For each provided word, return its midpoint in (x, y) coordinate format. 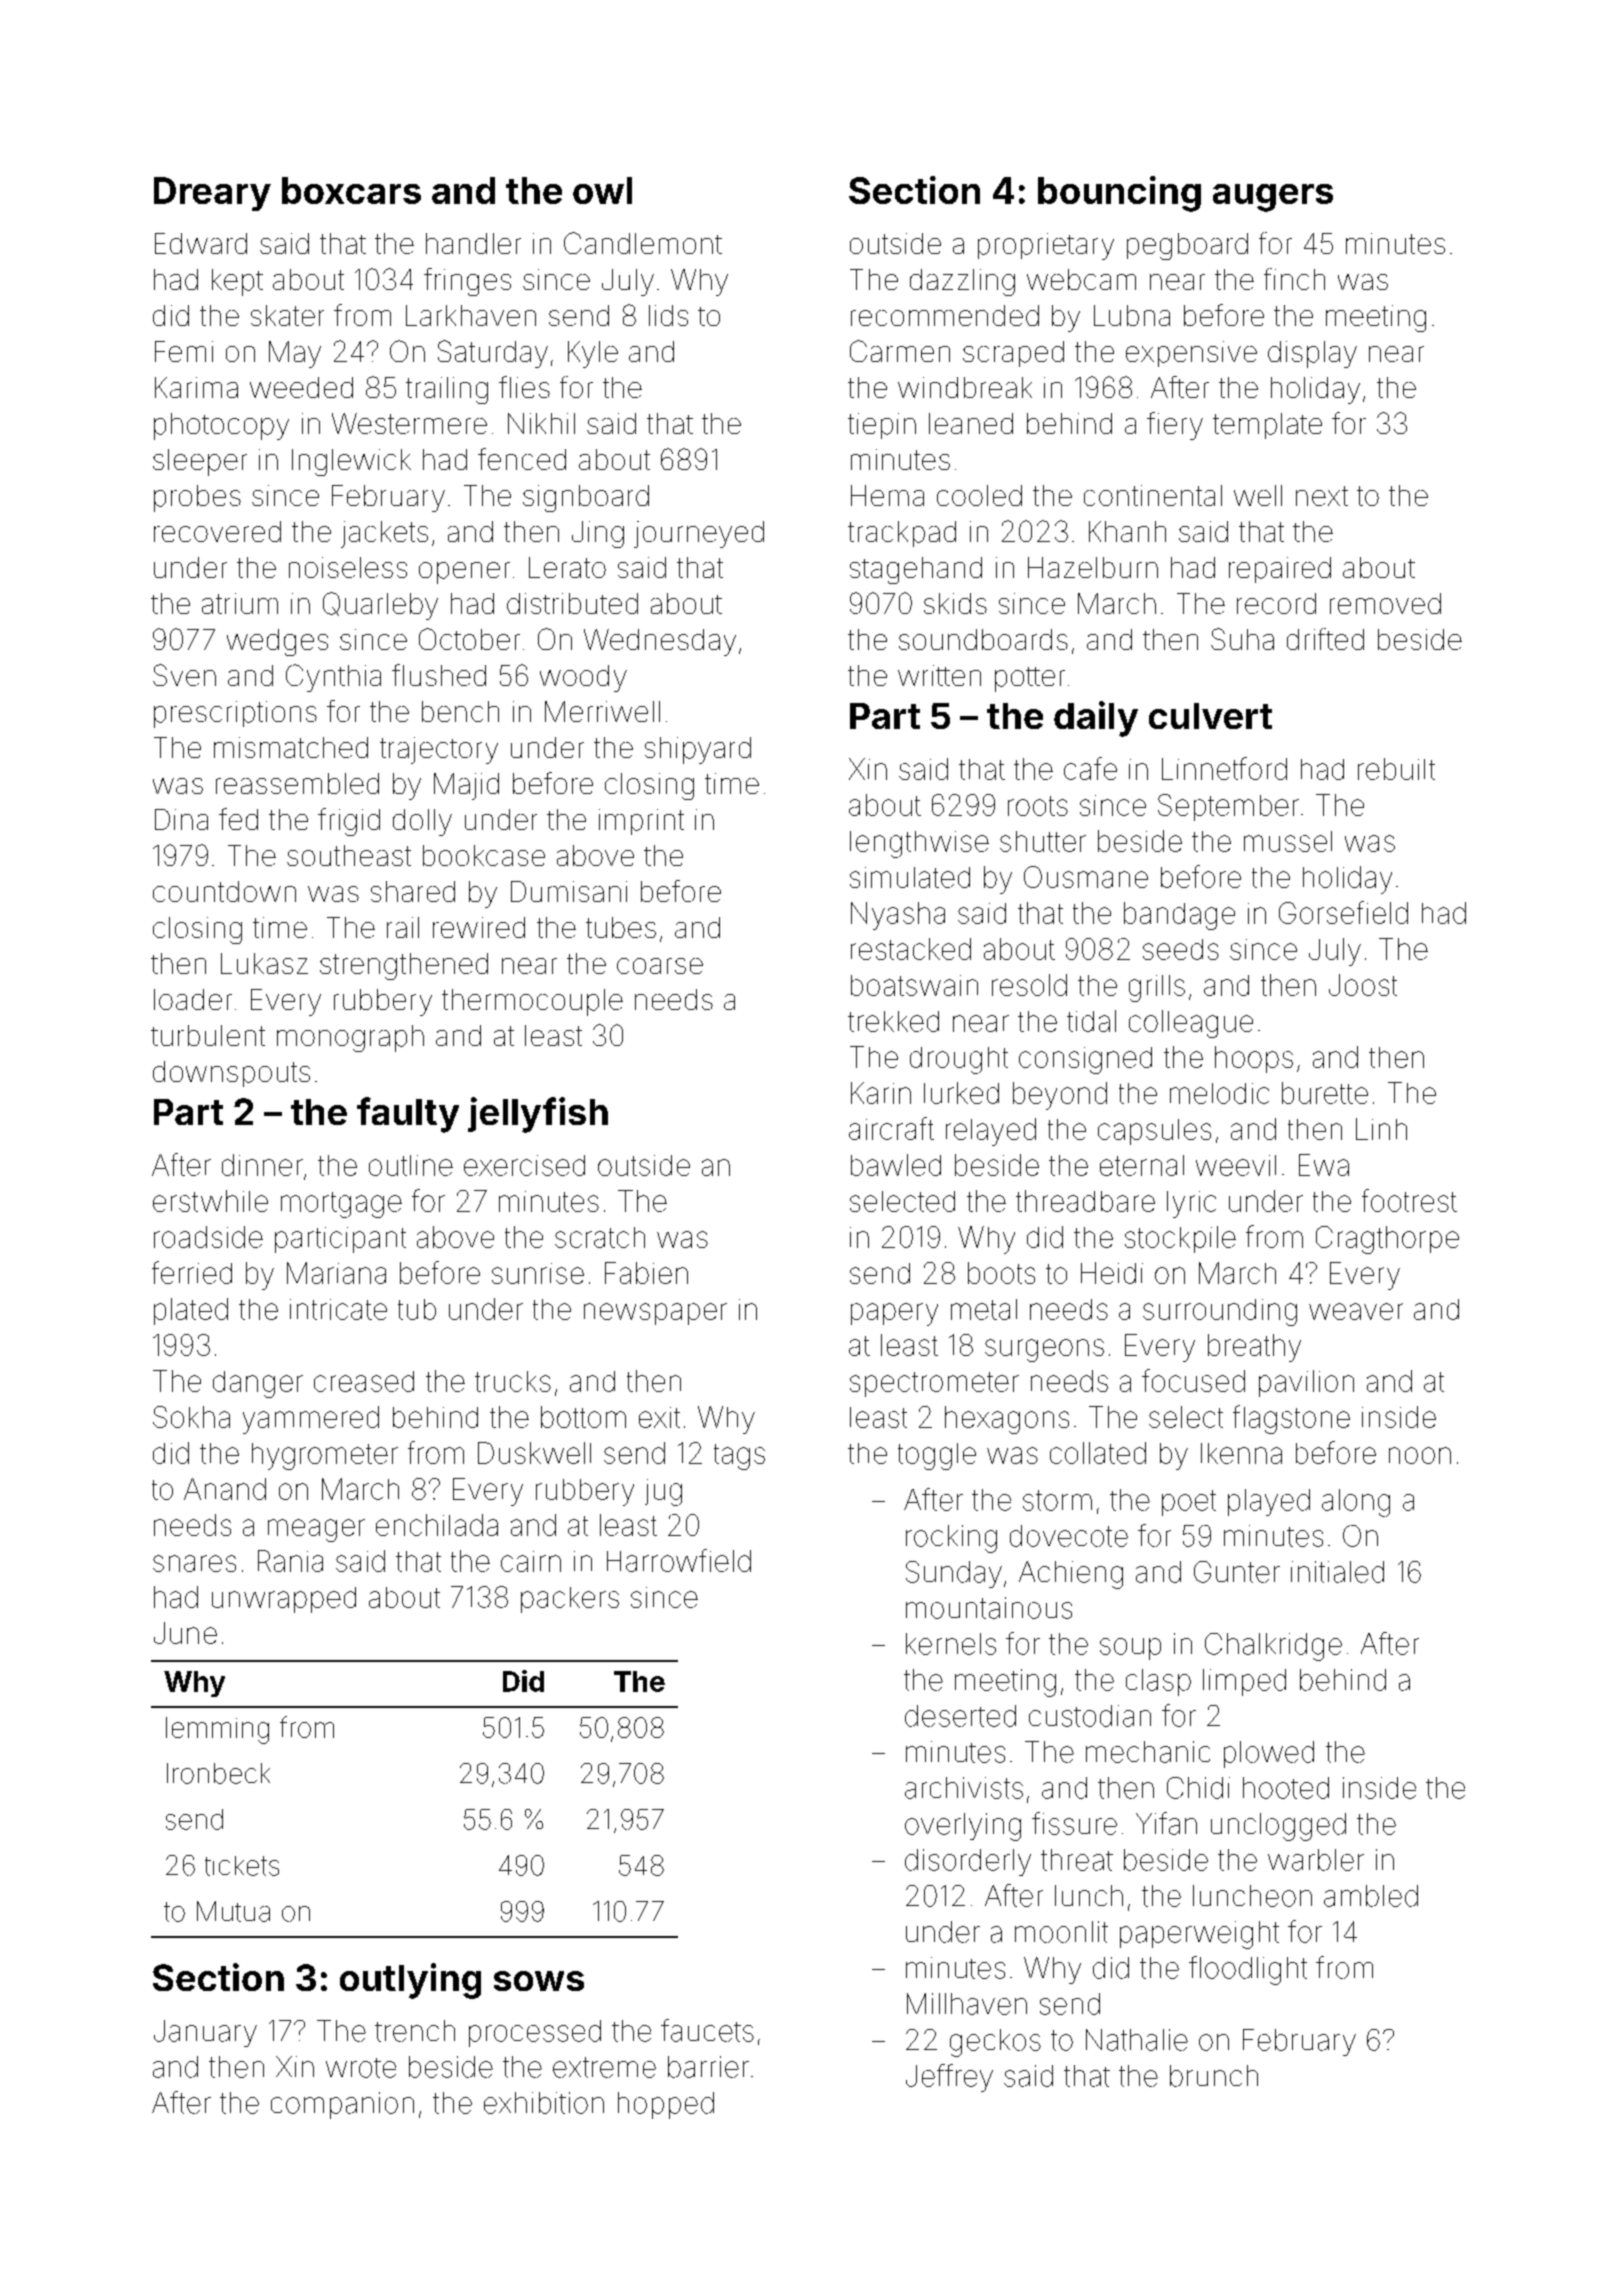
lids (668, 315)
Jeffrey (949, 2078)
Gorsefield (1343, 912)
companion (342, 2105)
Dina (181, 819)
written (939, 675)
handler (473, 243)
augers (1273, 198)
